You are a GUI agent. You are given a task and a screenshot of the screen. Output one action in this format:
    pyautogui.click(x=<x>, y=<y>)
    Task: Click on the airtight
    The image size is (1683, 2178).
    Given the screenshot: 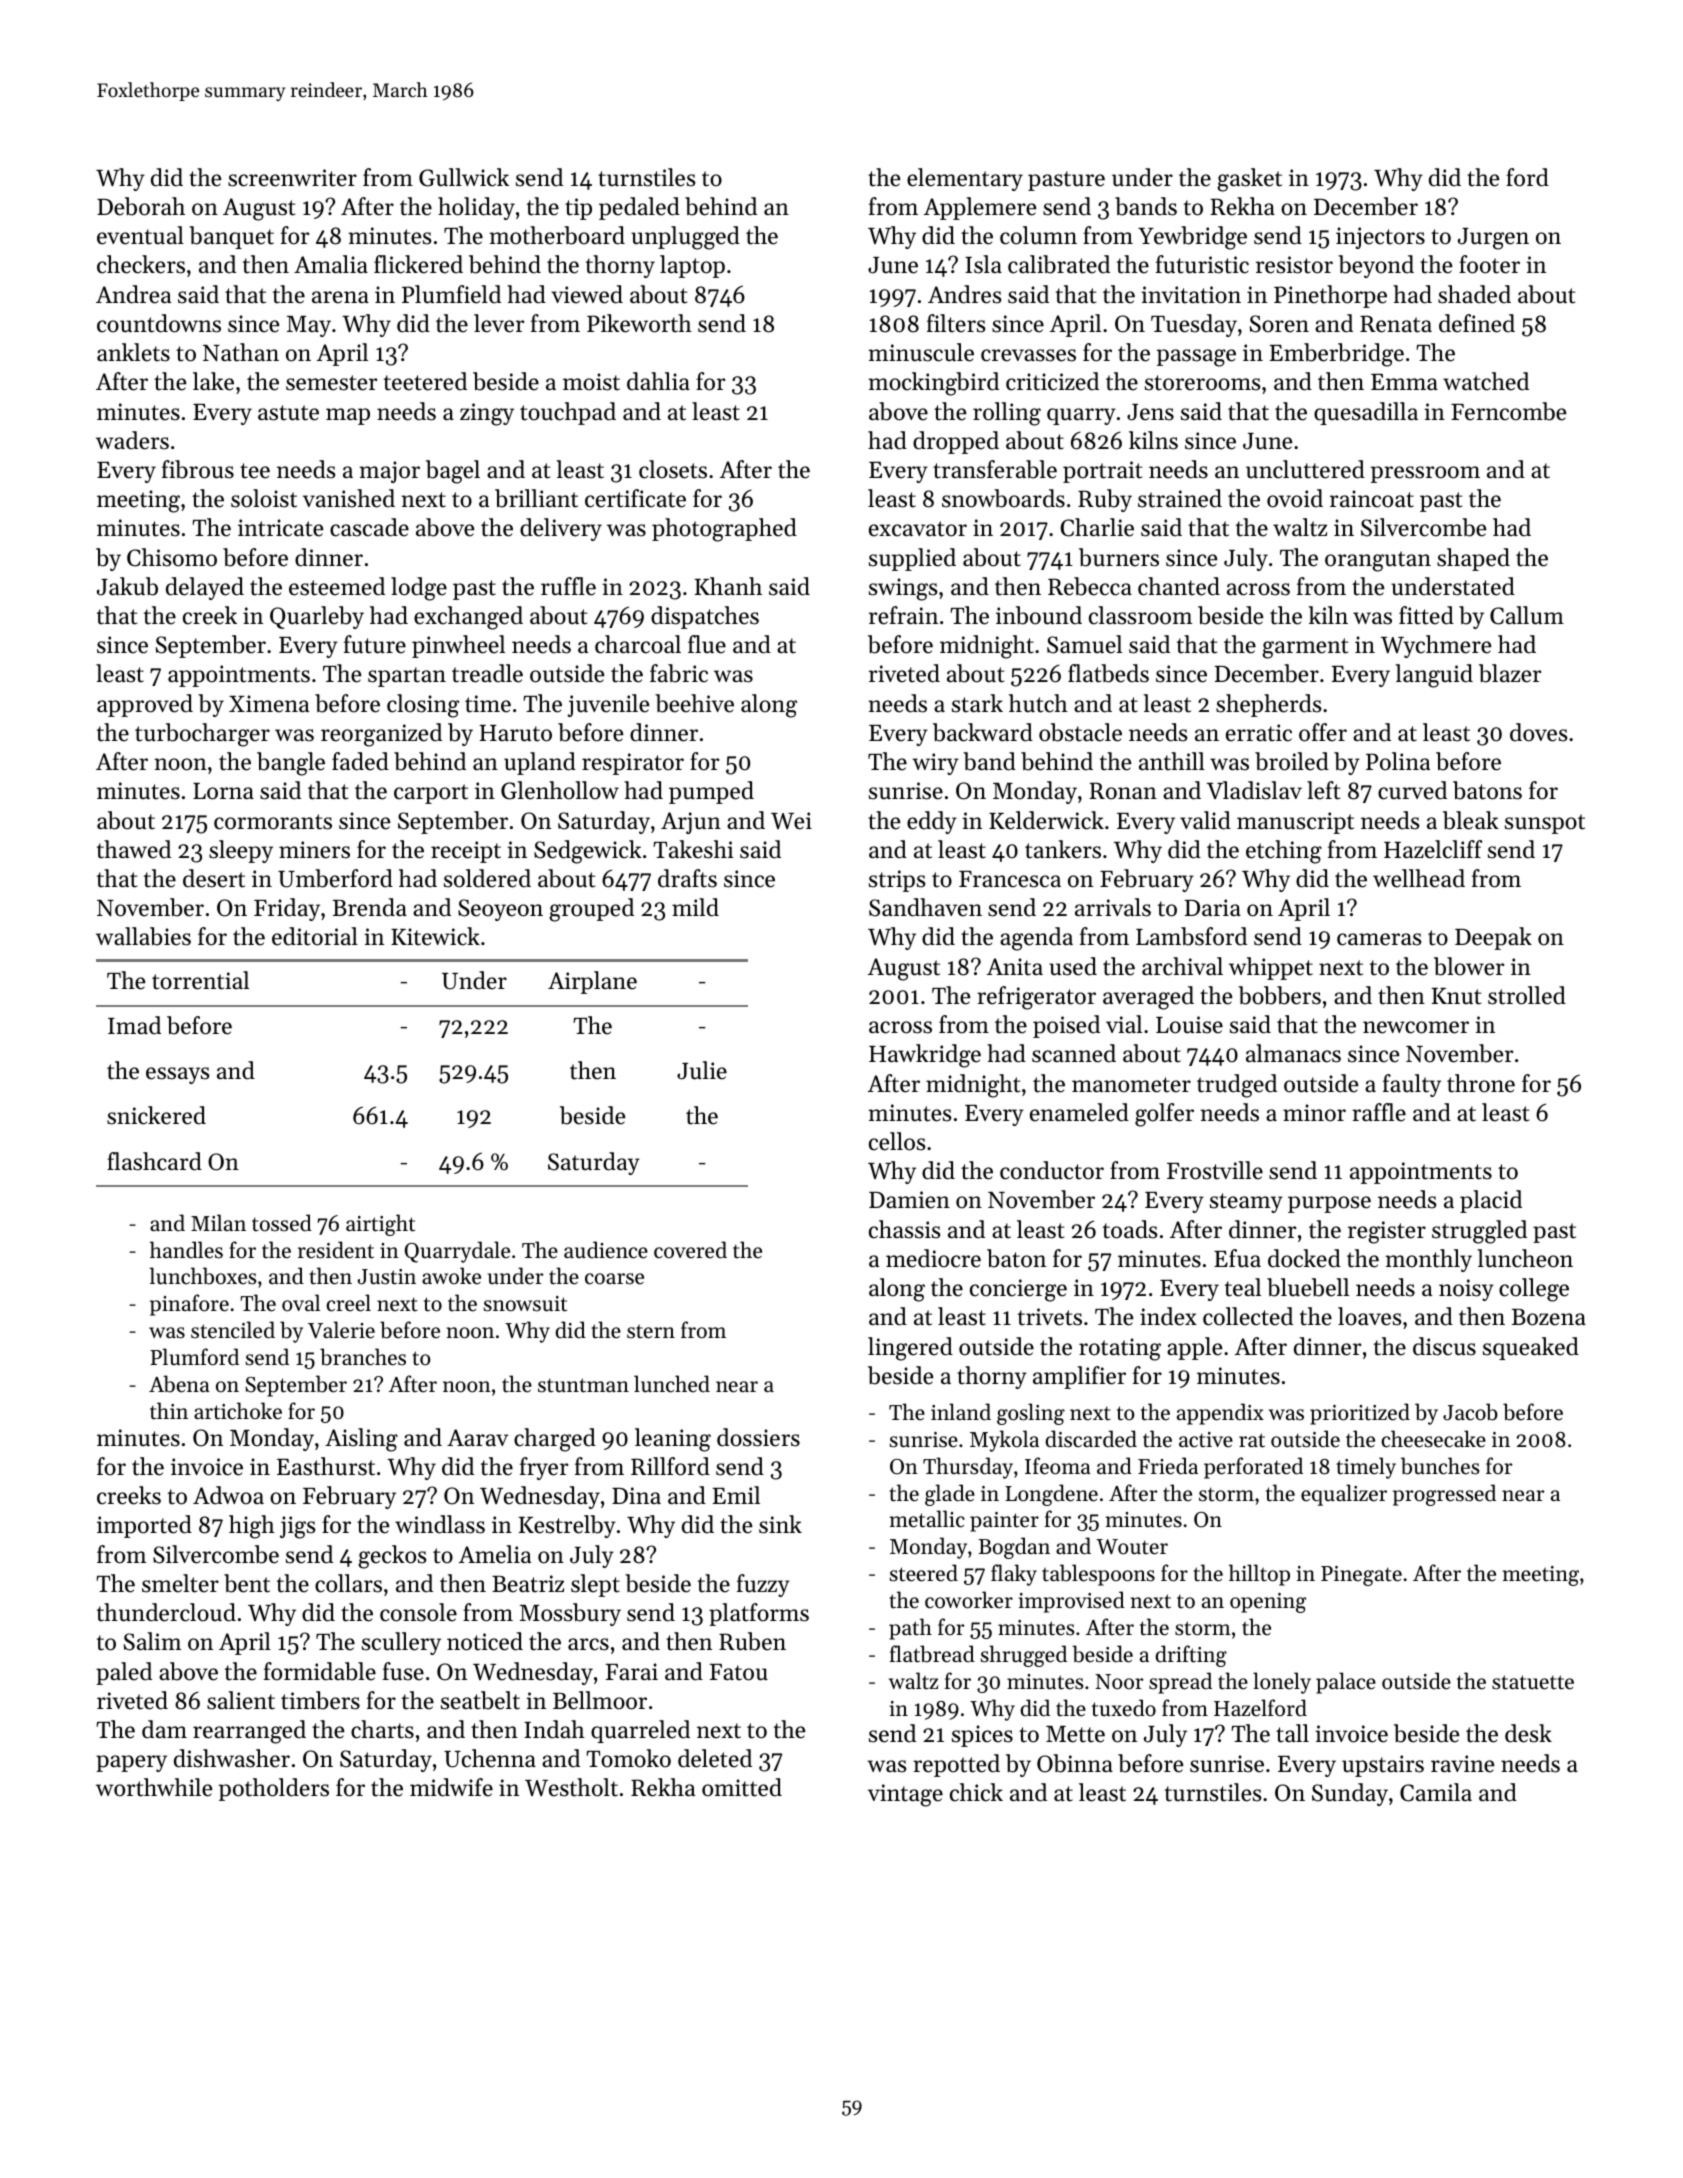 What is the action you would take?
    pyautogui.click(x=380, y=1225)
